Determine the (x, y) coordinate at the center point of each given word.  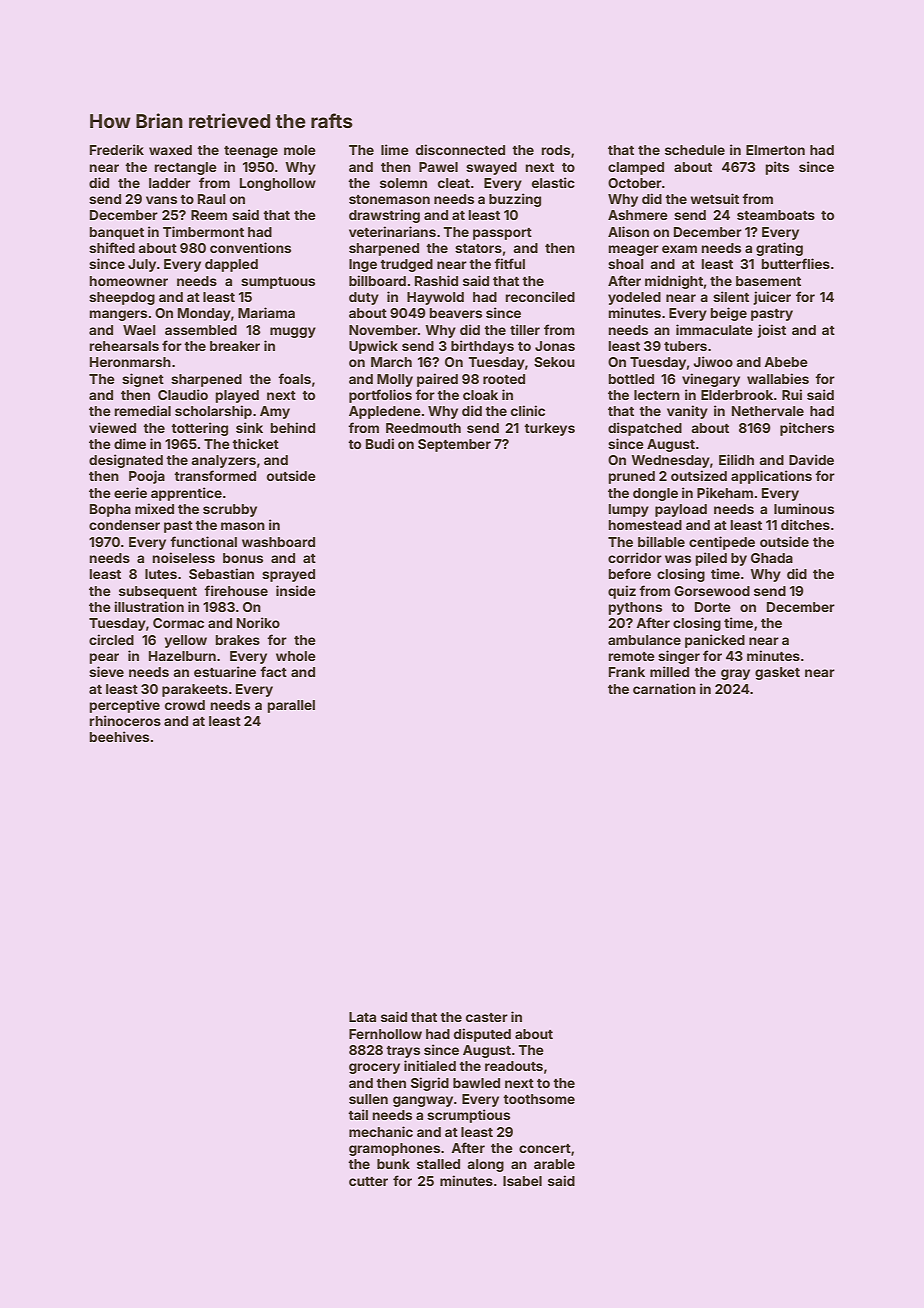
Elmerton (775, 150)
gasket (777, 673)
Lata (362, 1017)
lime (395, 149)
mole (300, 150)
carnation (664, 688)
